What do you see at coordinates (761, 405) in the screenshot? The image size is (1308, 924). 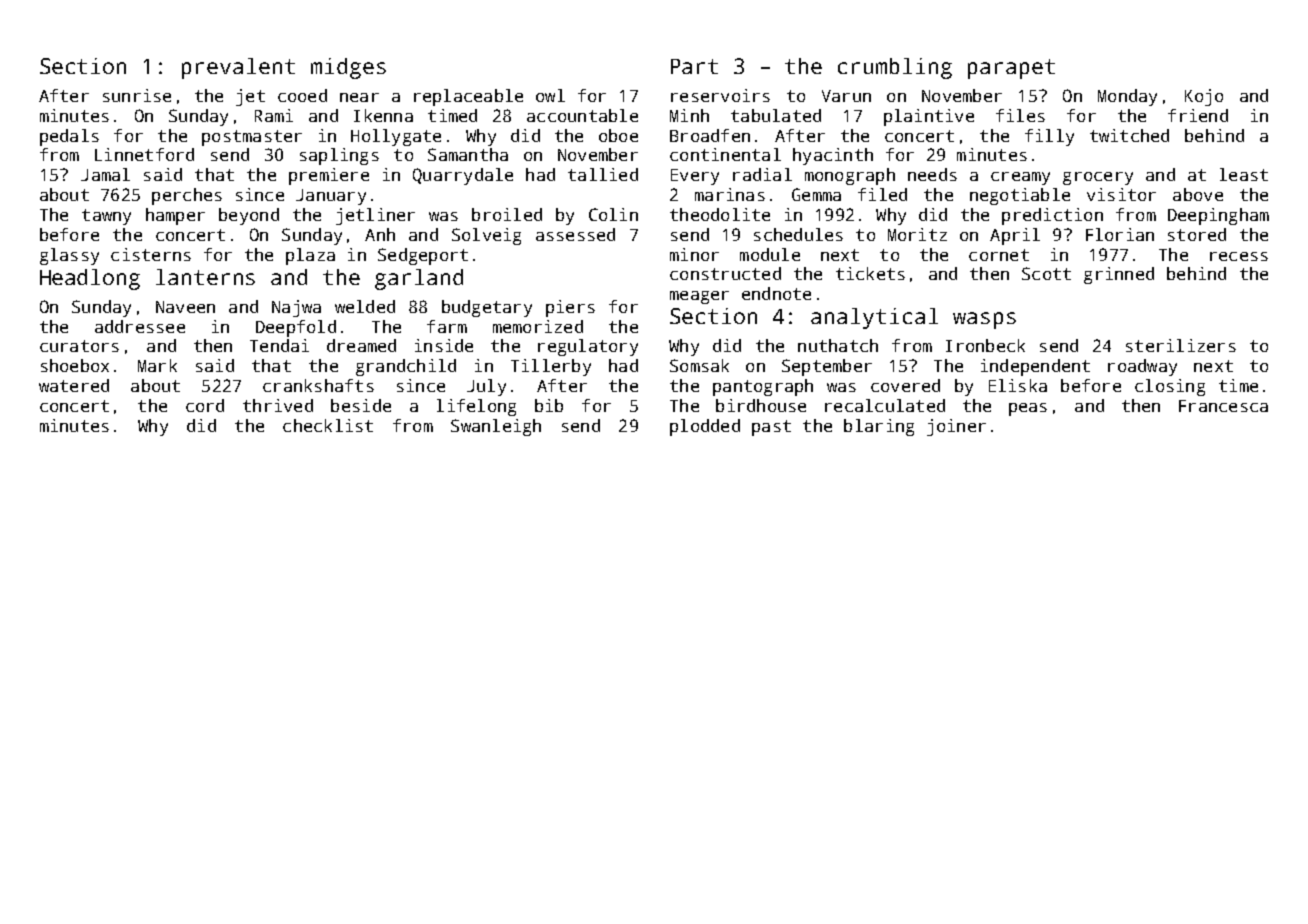 I see `birdhouse` at bounding box center [761, 405].
